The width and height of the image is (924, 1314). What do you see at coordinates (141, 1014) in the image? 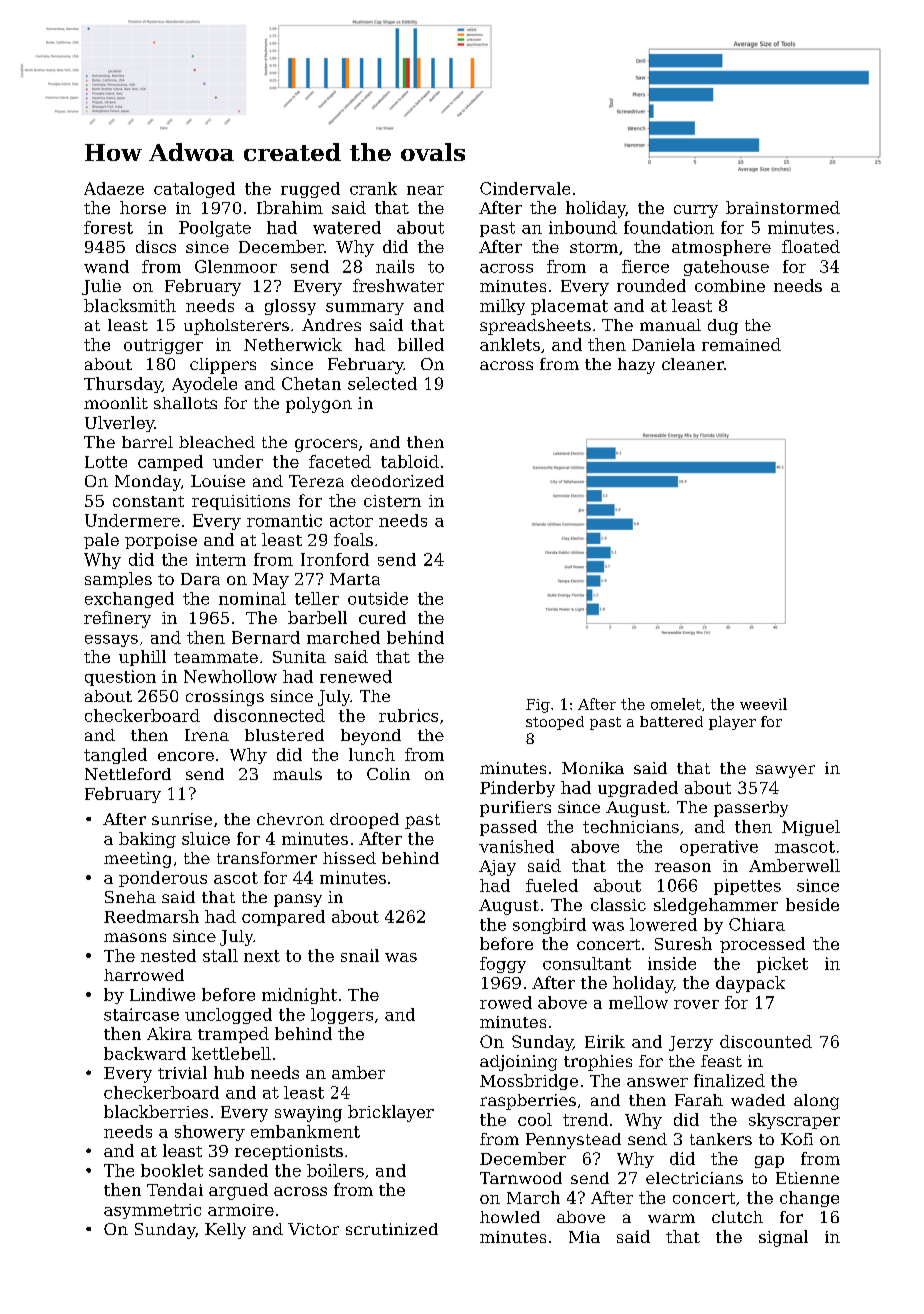
I see `staircase` at bounding box center [141, 1014].
